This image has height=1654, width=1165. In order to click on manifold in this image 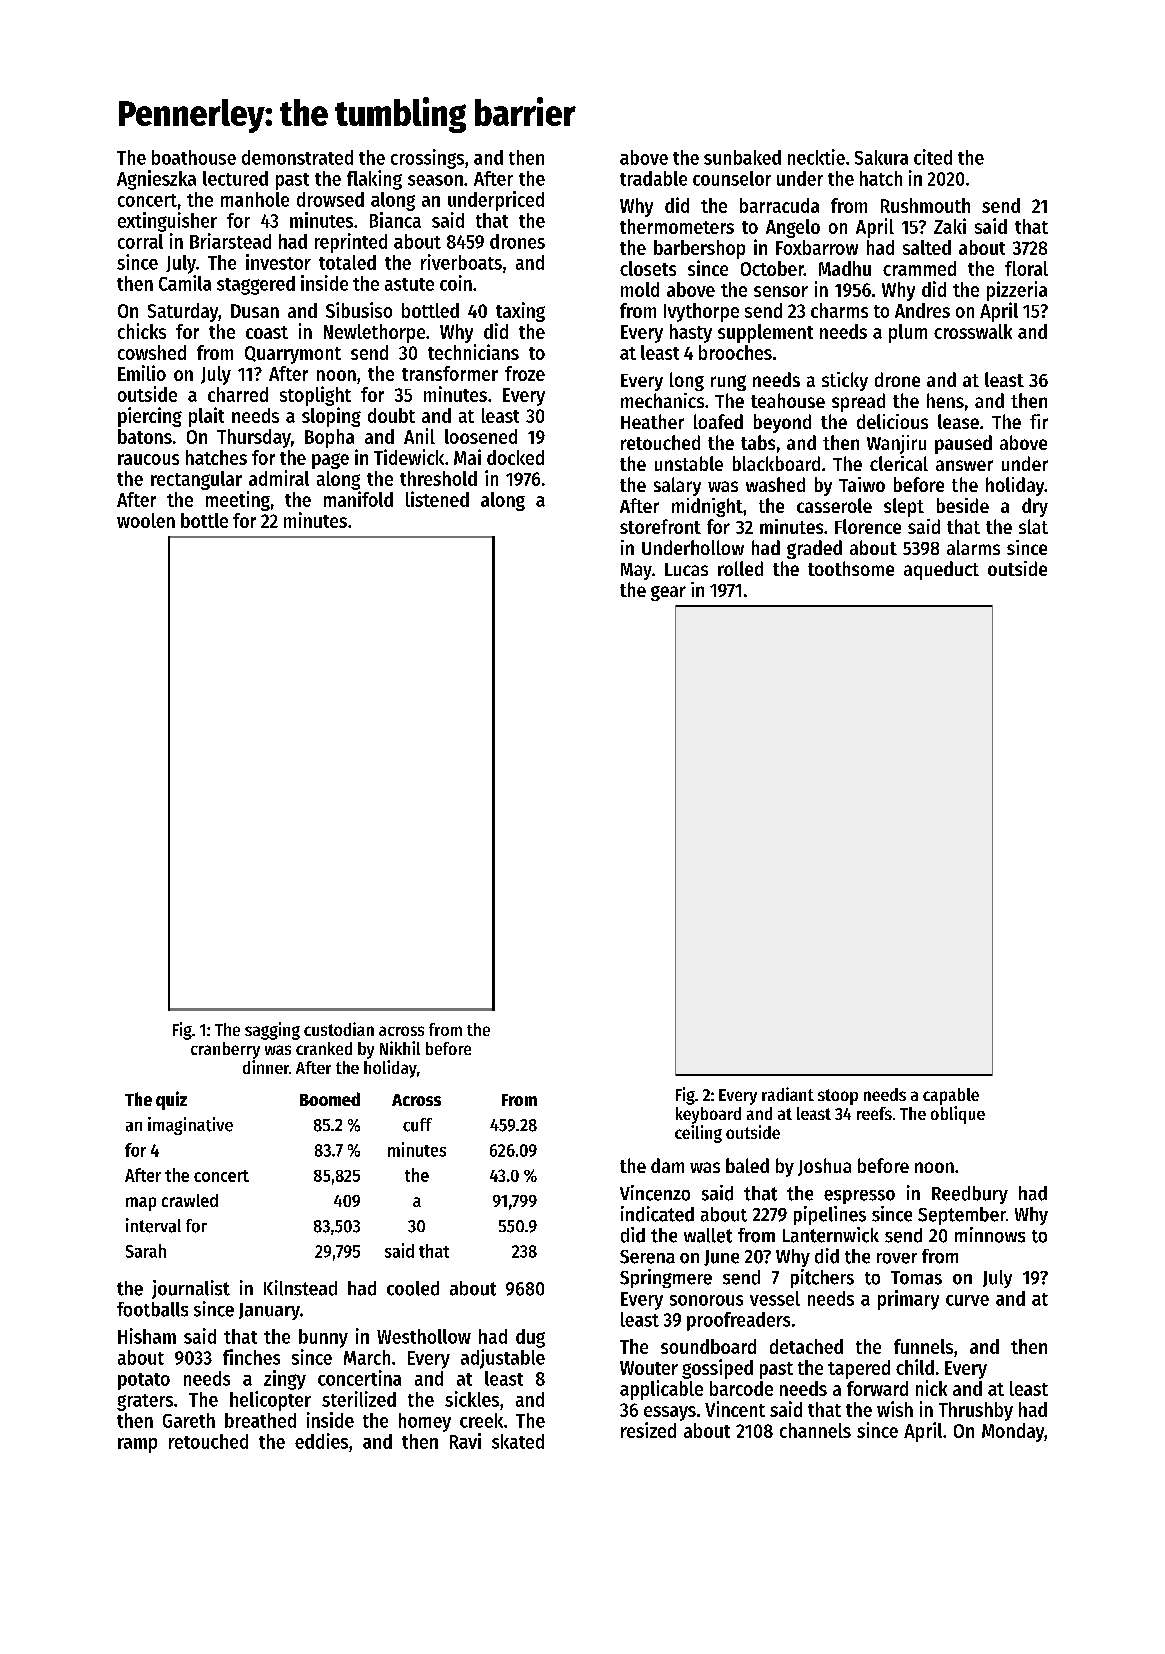, I will do `click(358, 499)`.
